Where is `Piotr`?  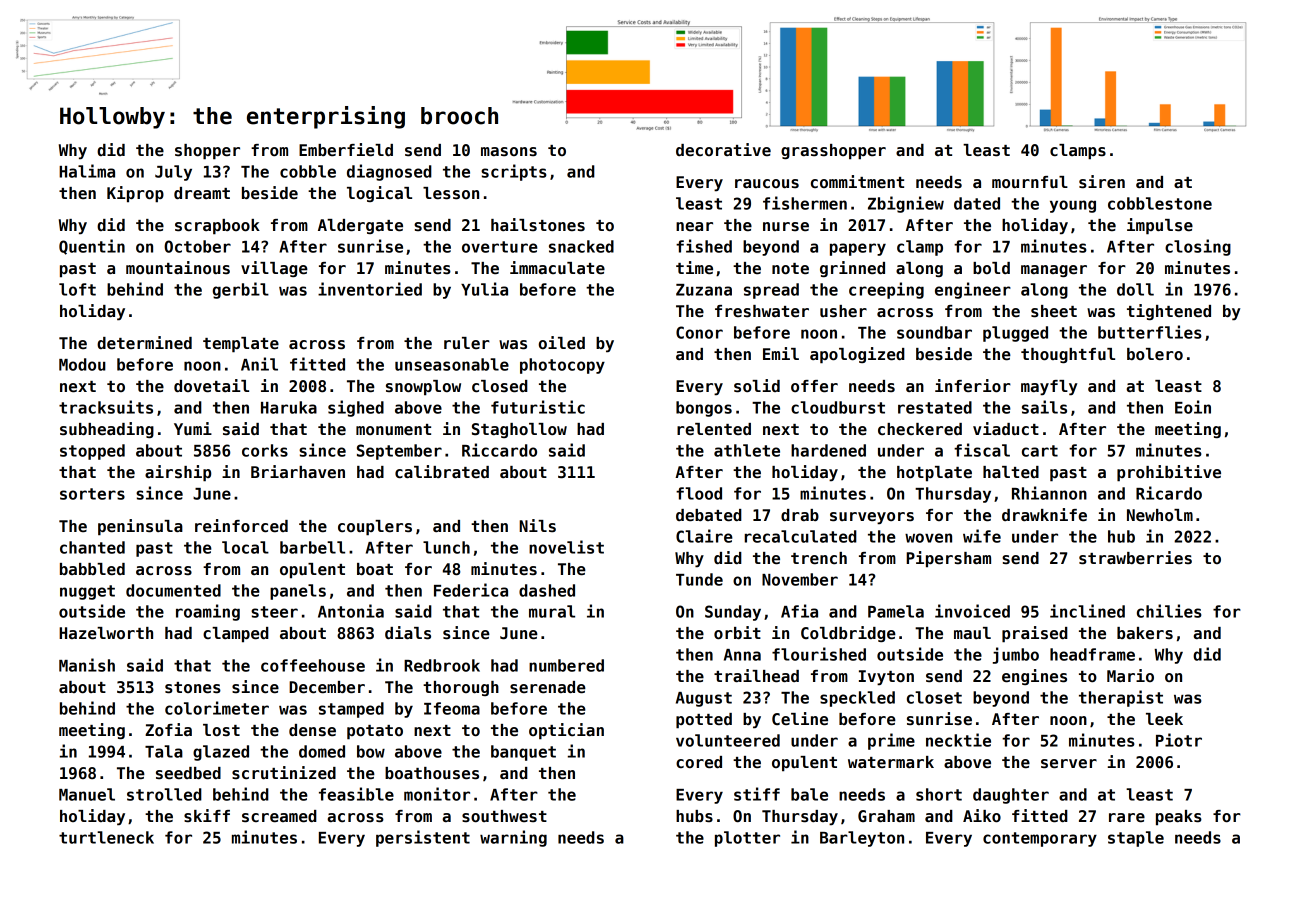
Piotr is located at coordinates (1179, 740).
